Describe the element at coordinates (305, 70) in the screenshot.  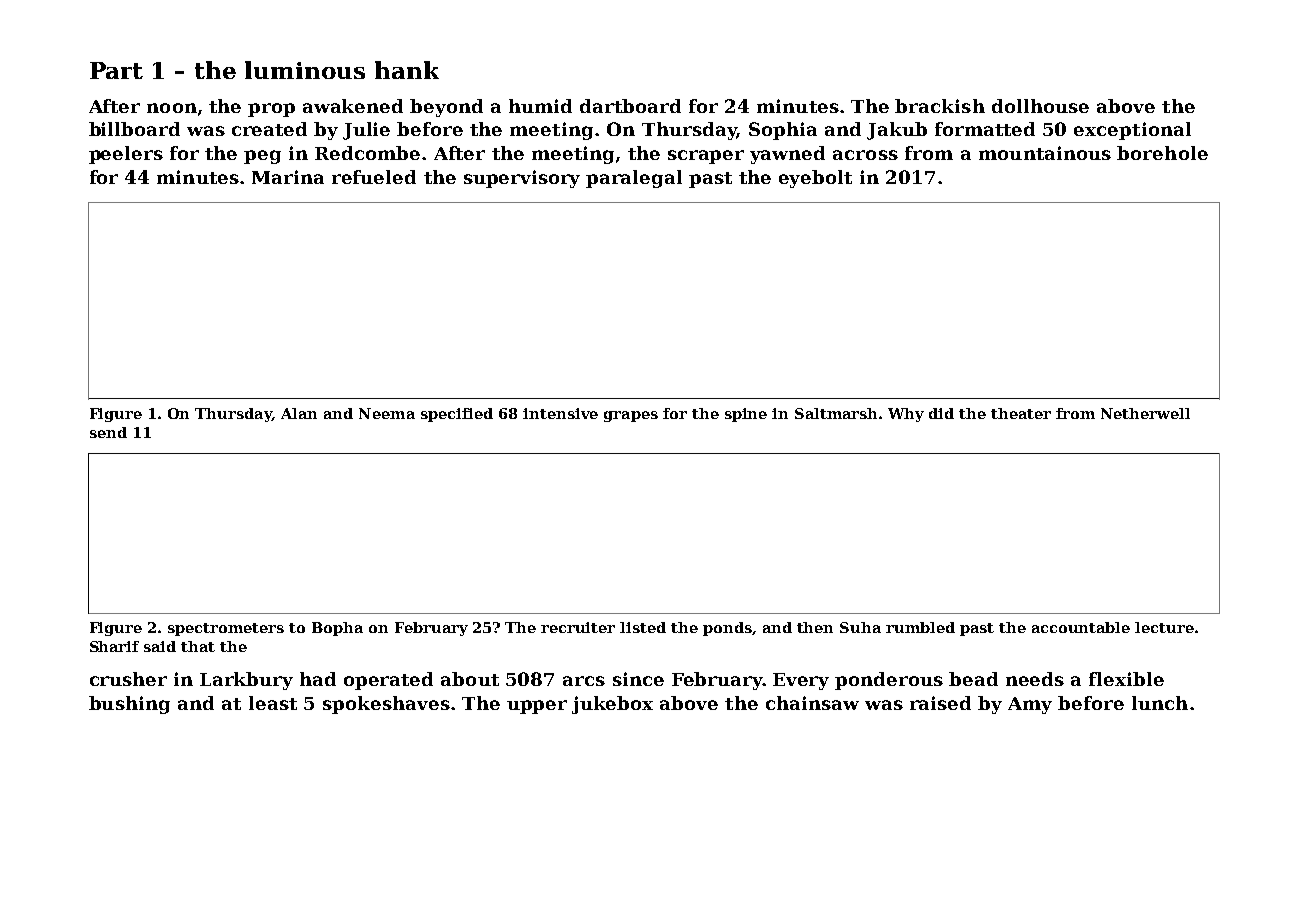
I see `luminous` at that location.
